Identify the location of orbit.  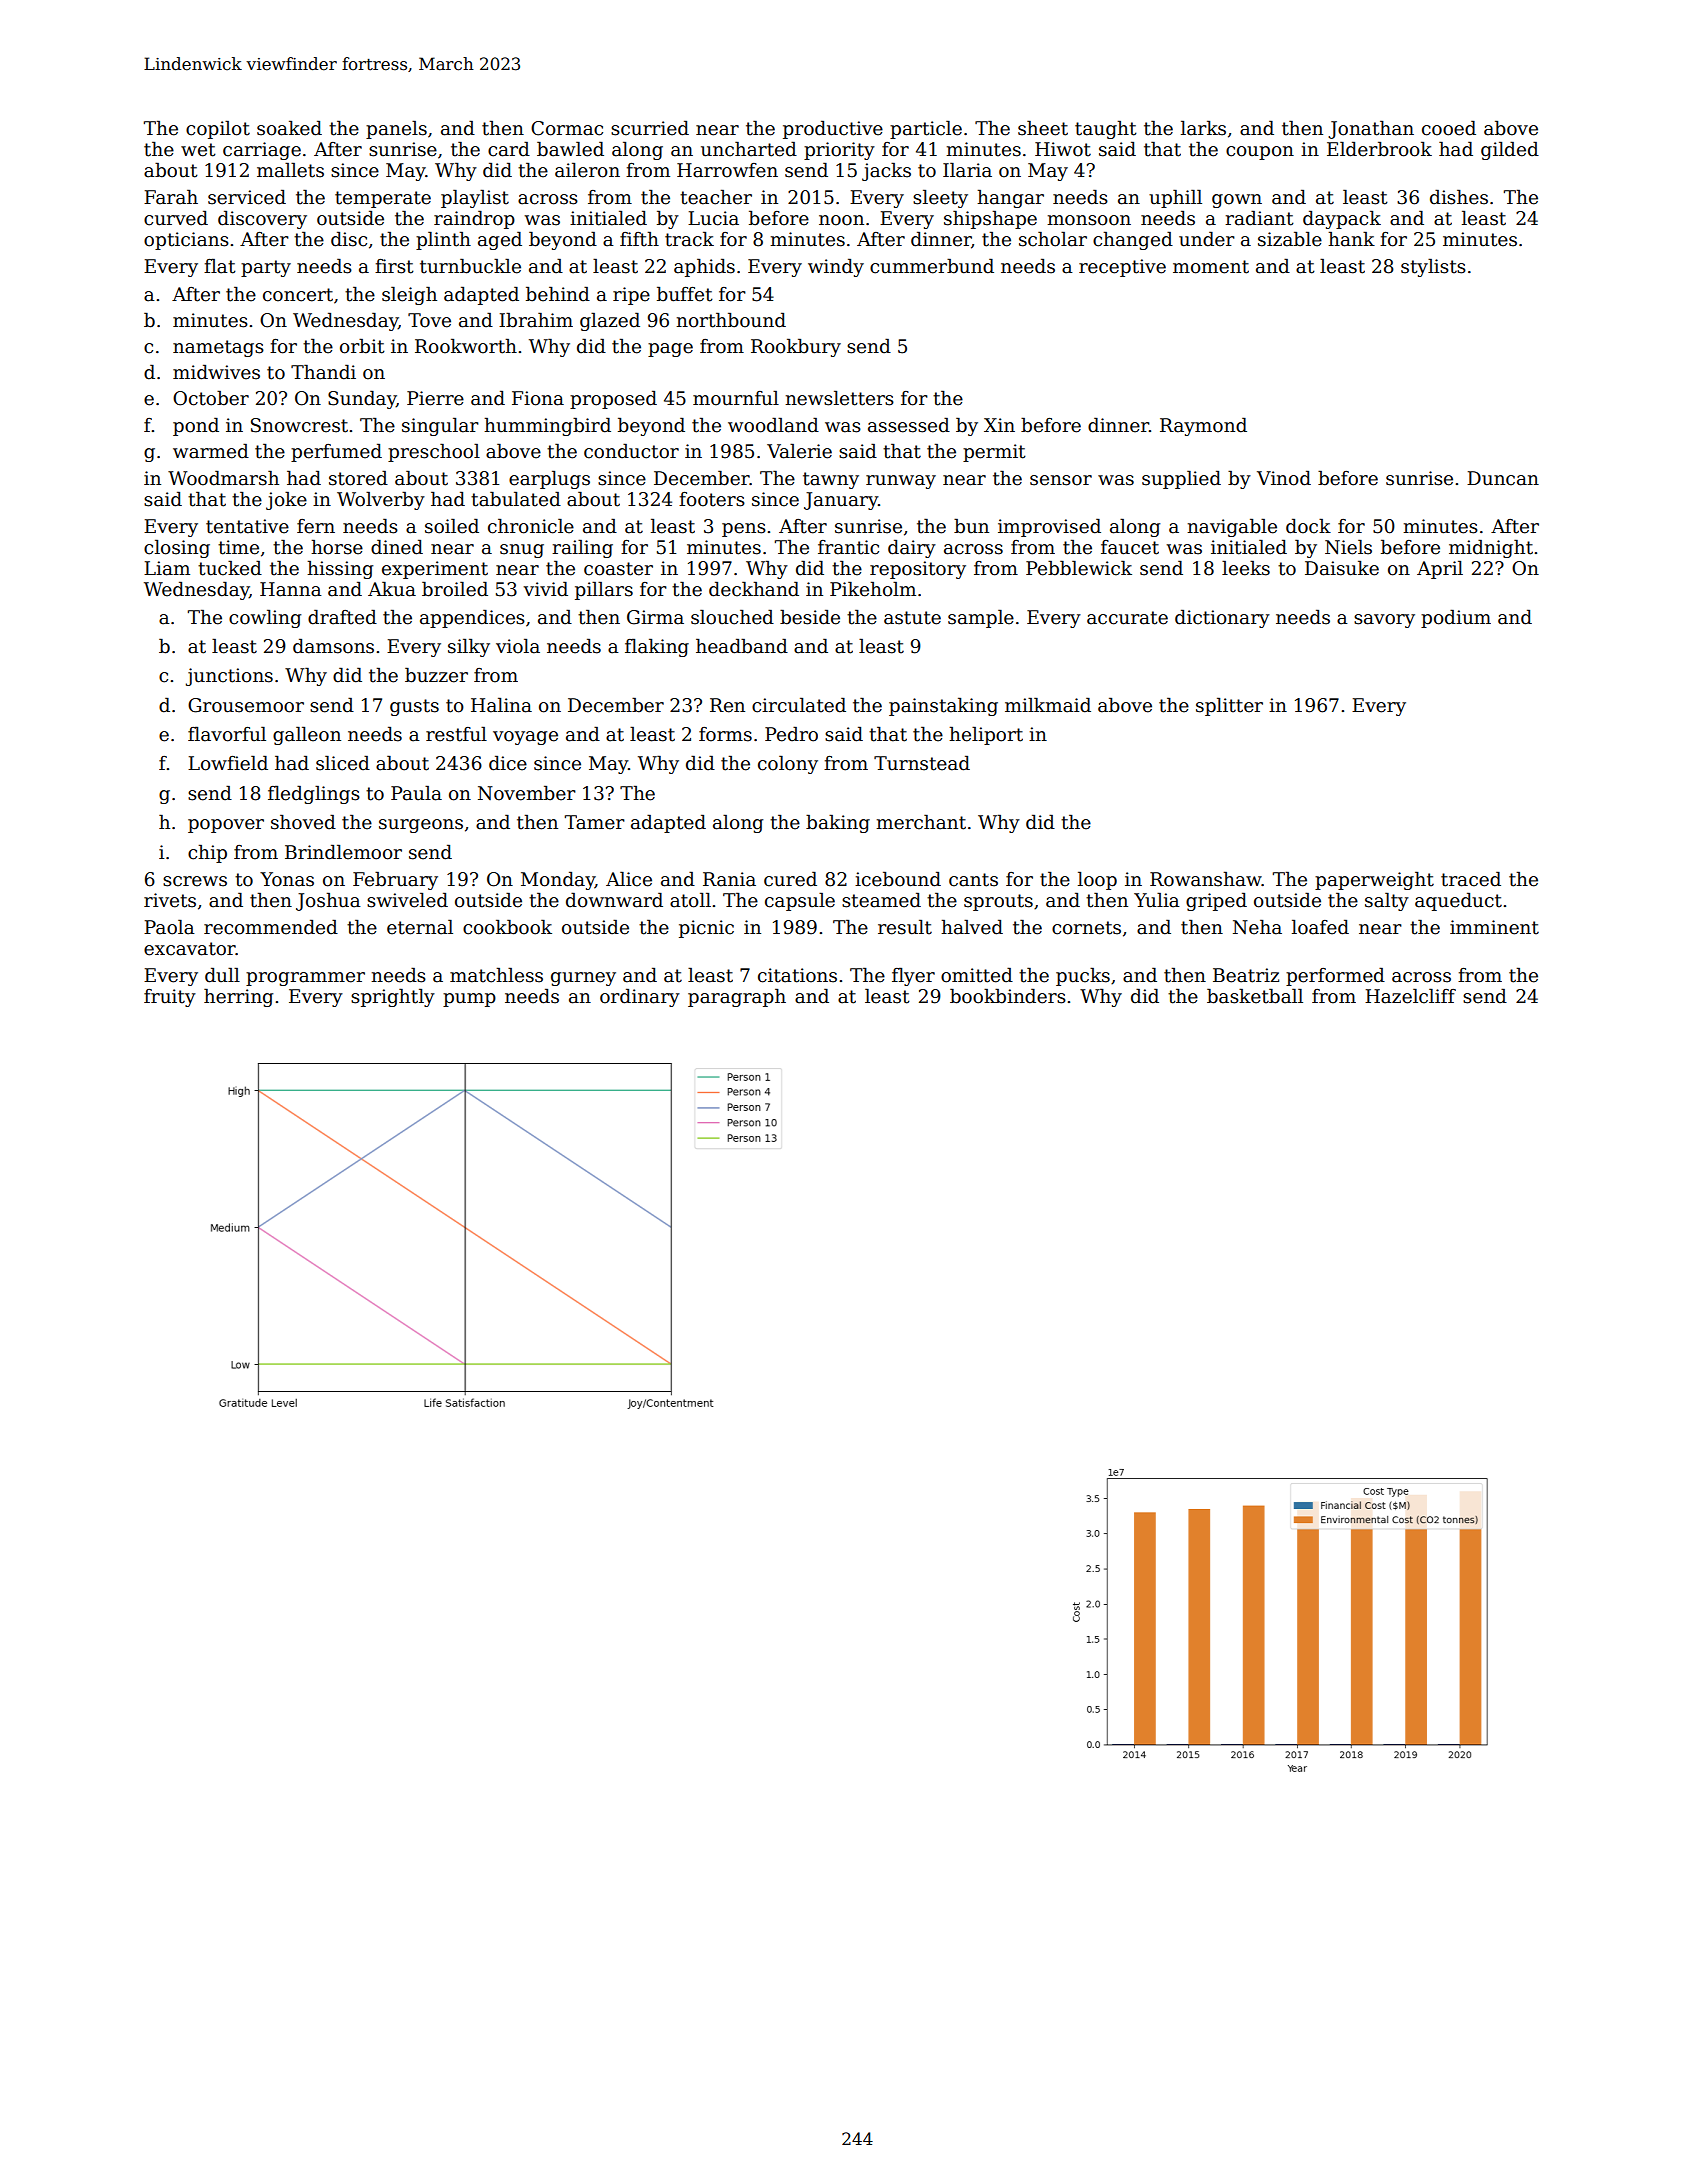
(362, 346).
